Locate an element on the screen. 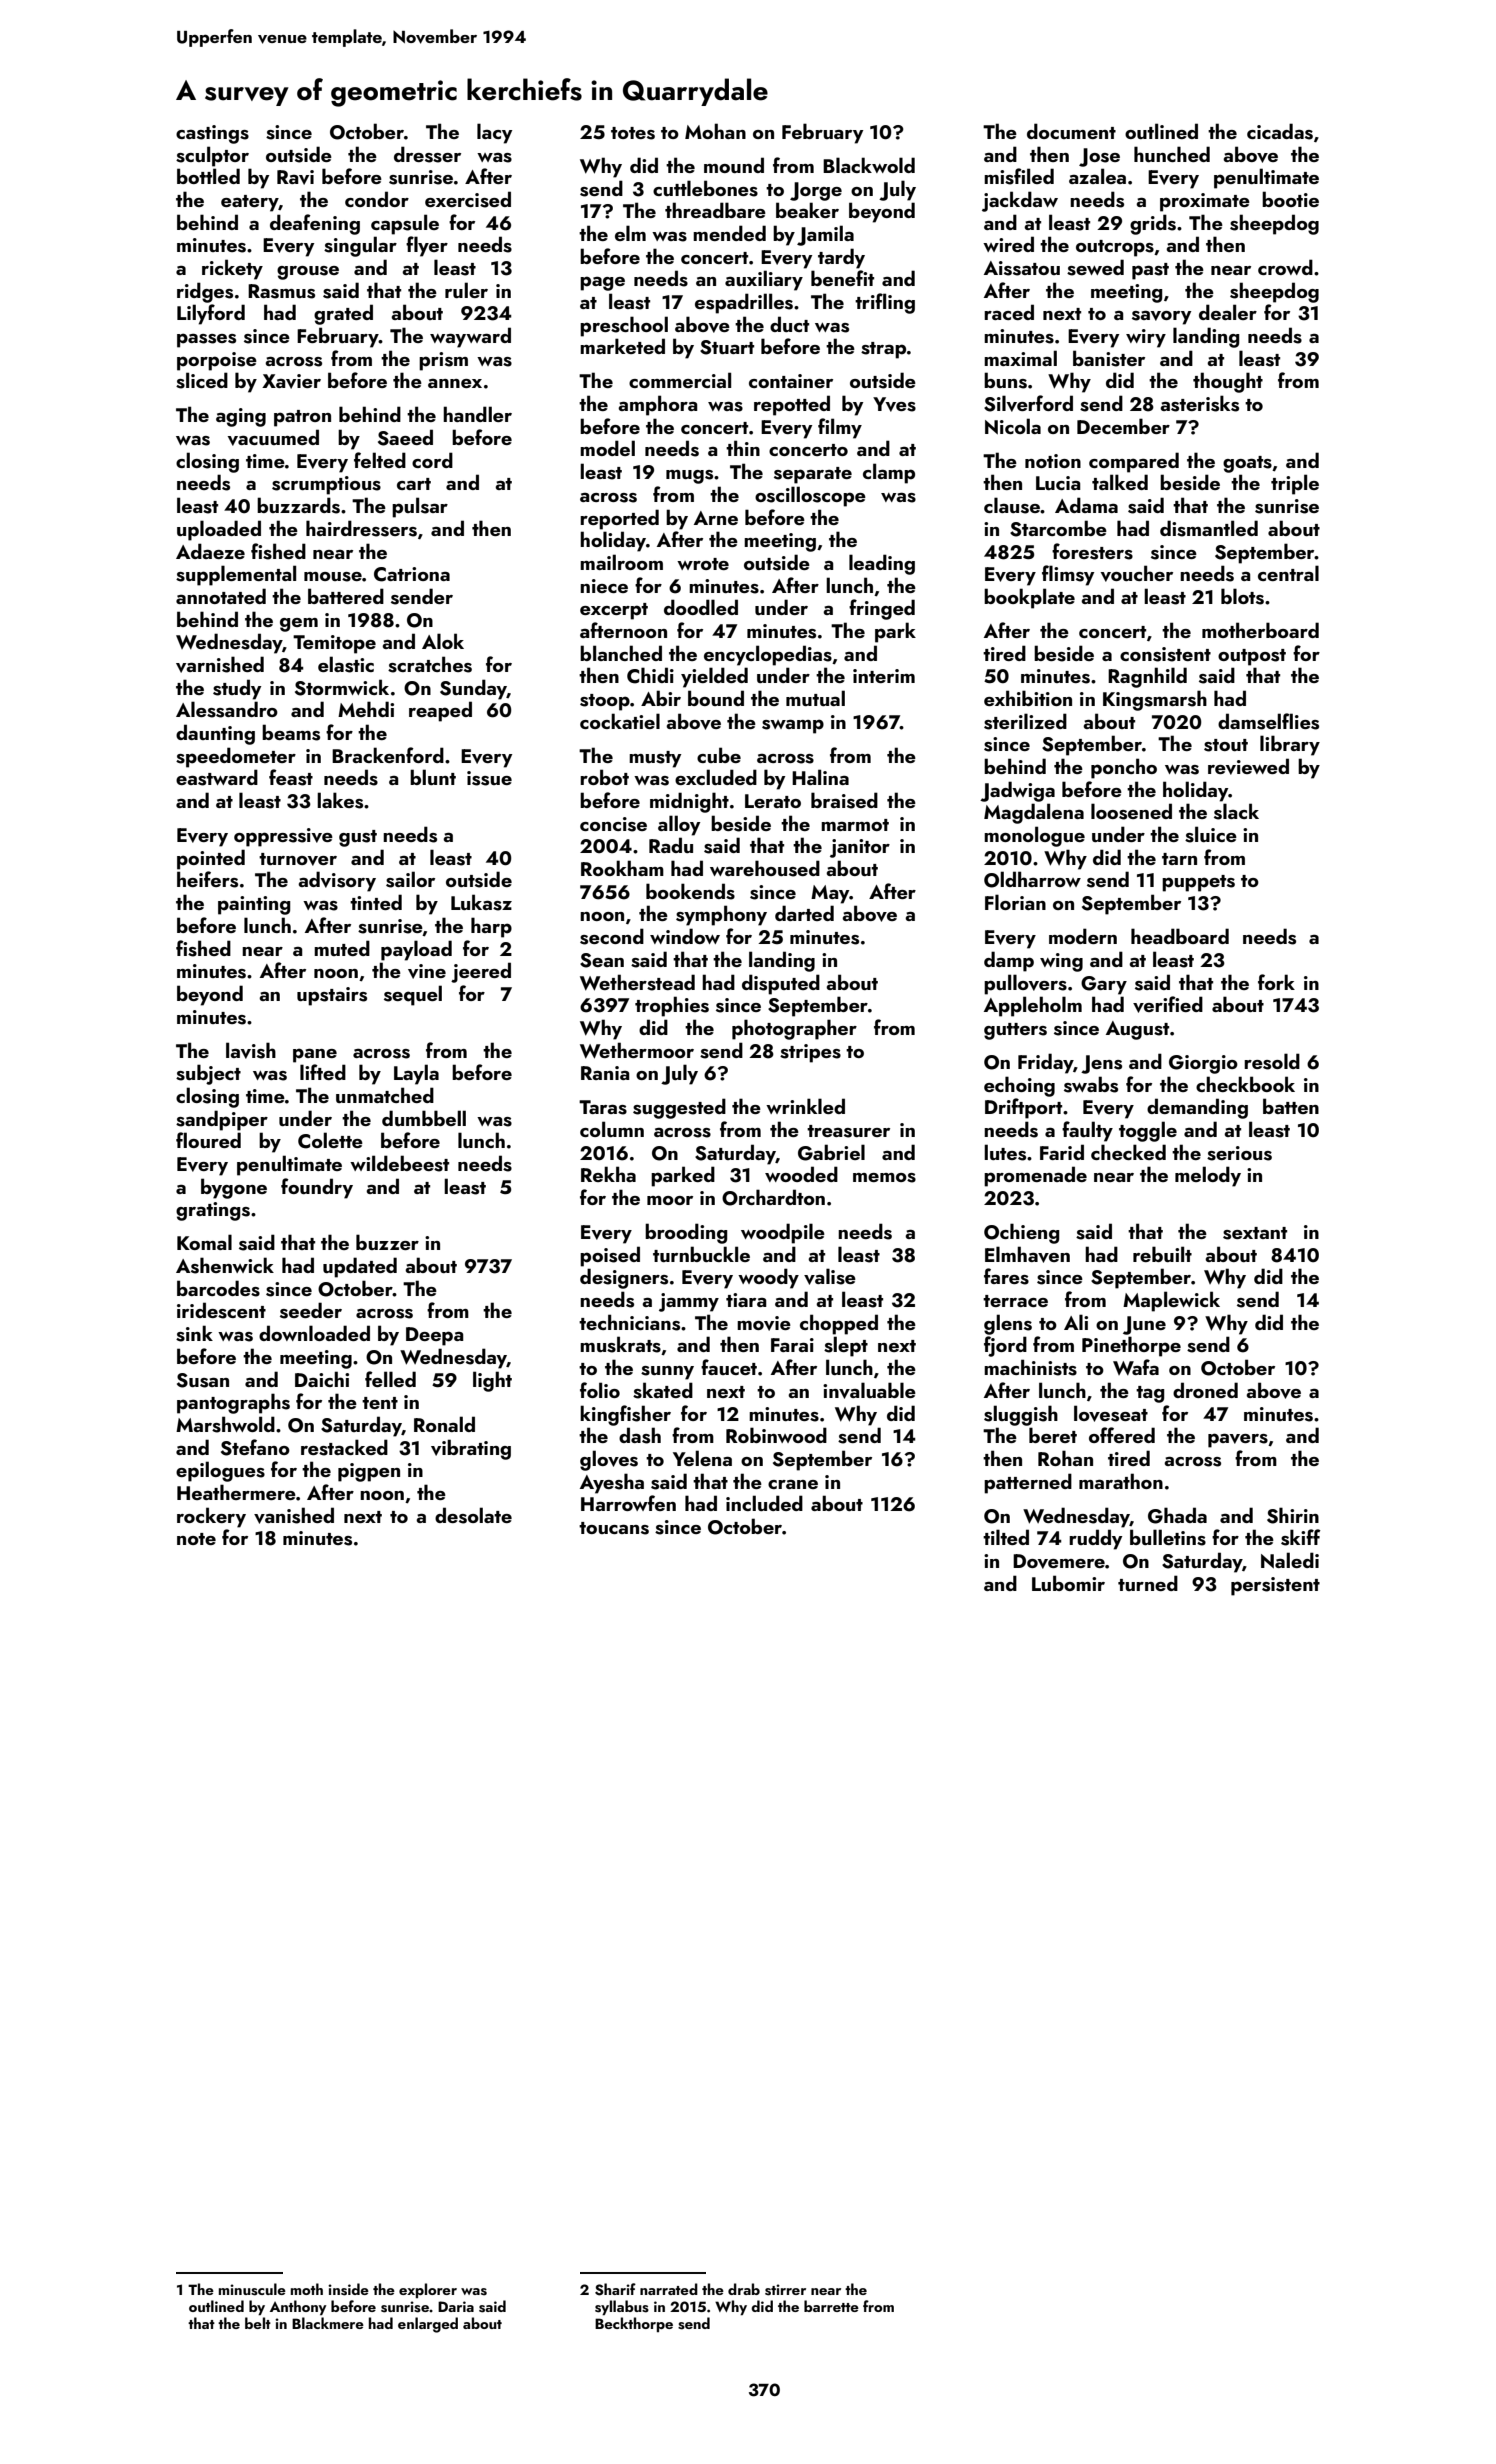 The width and height of the screenshot is (1496, 2464). Naledi is located at coordinates (1290, 1560).
